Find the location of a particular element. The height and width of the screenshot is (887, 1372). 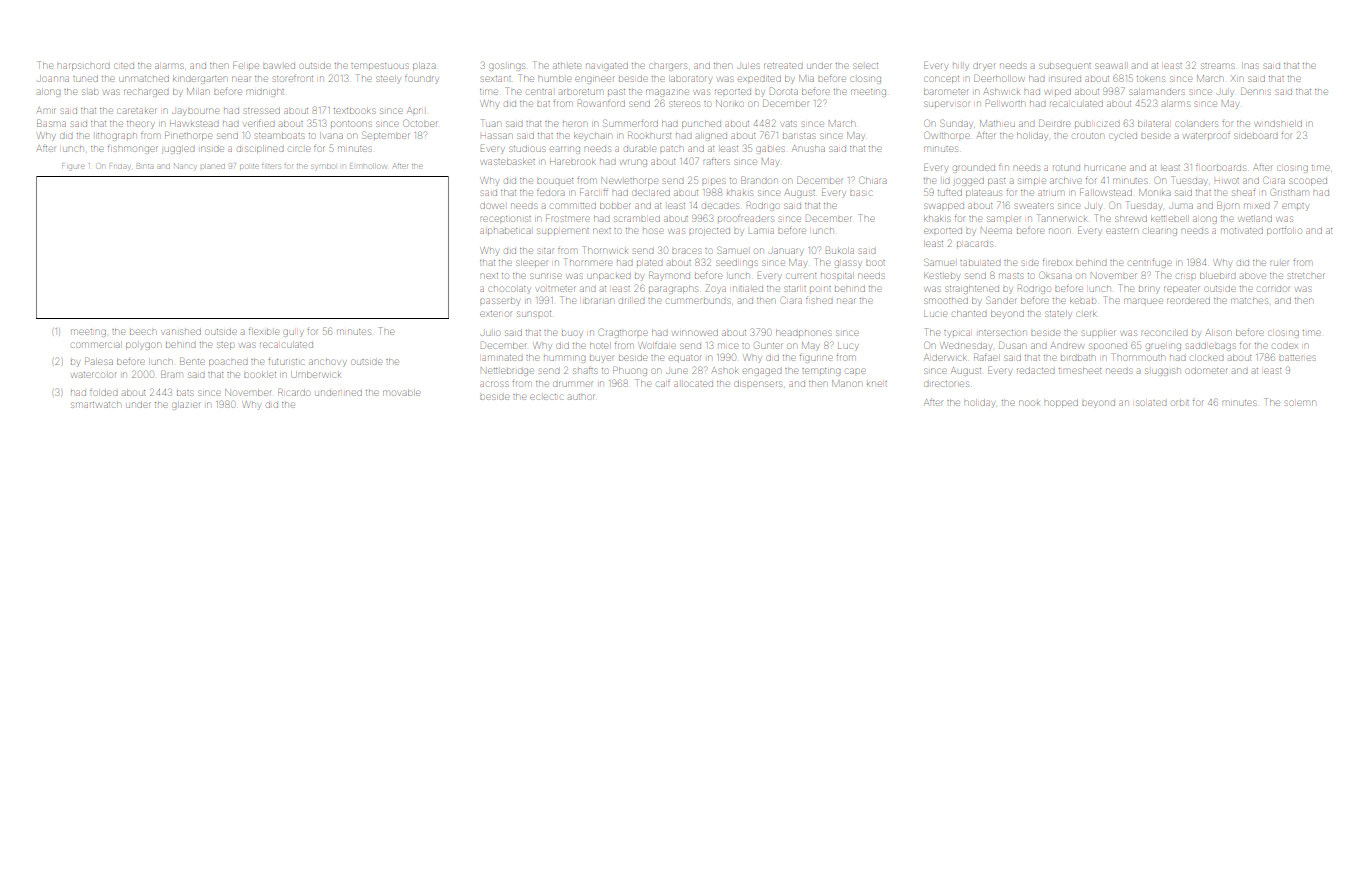

Ashok is located at coordinates (725, 370).
